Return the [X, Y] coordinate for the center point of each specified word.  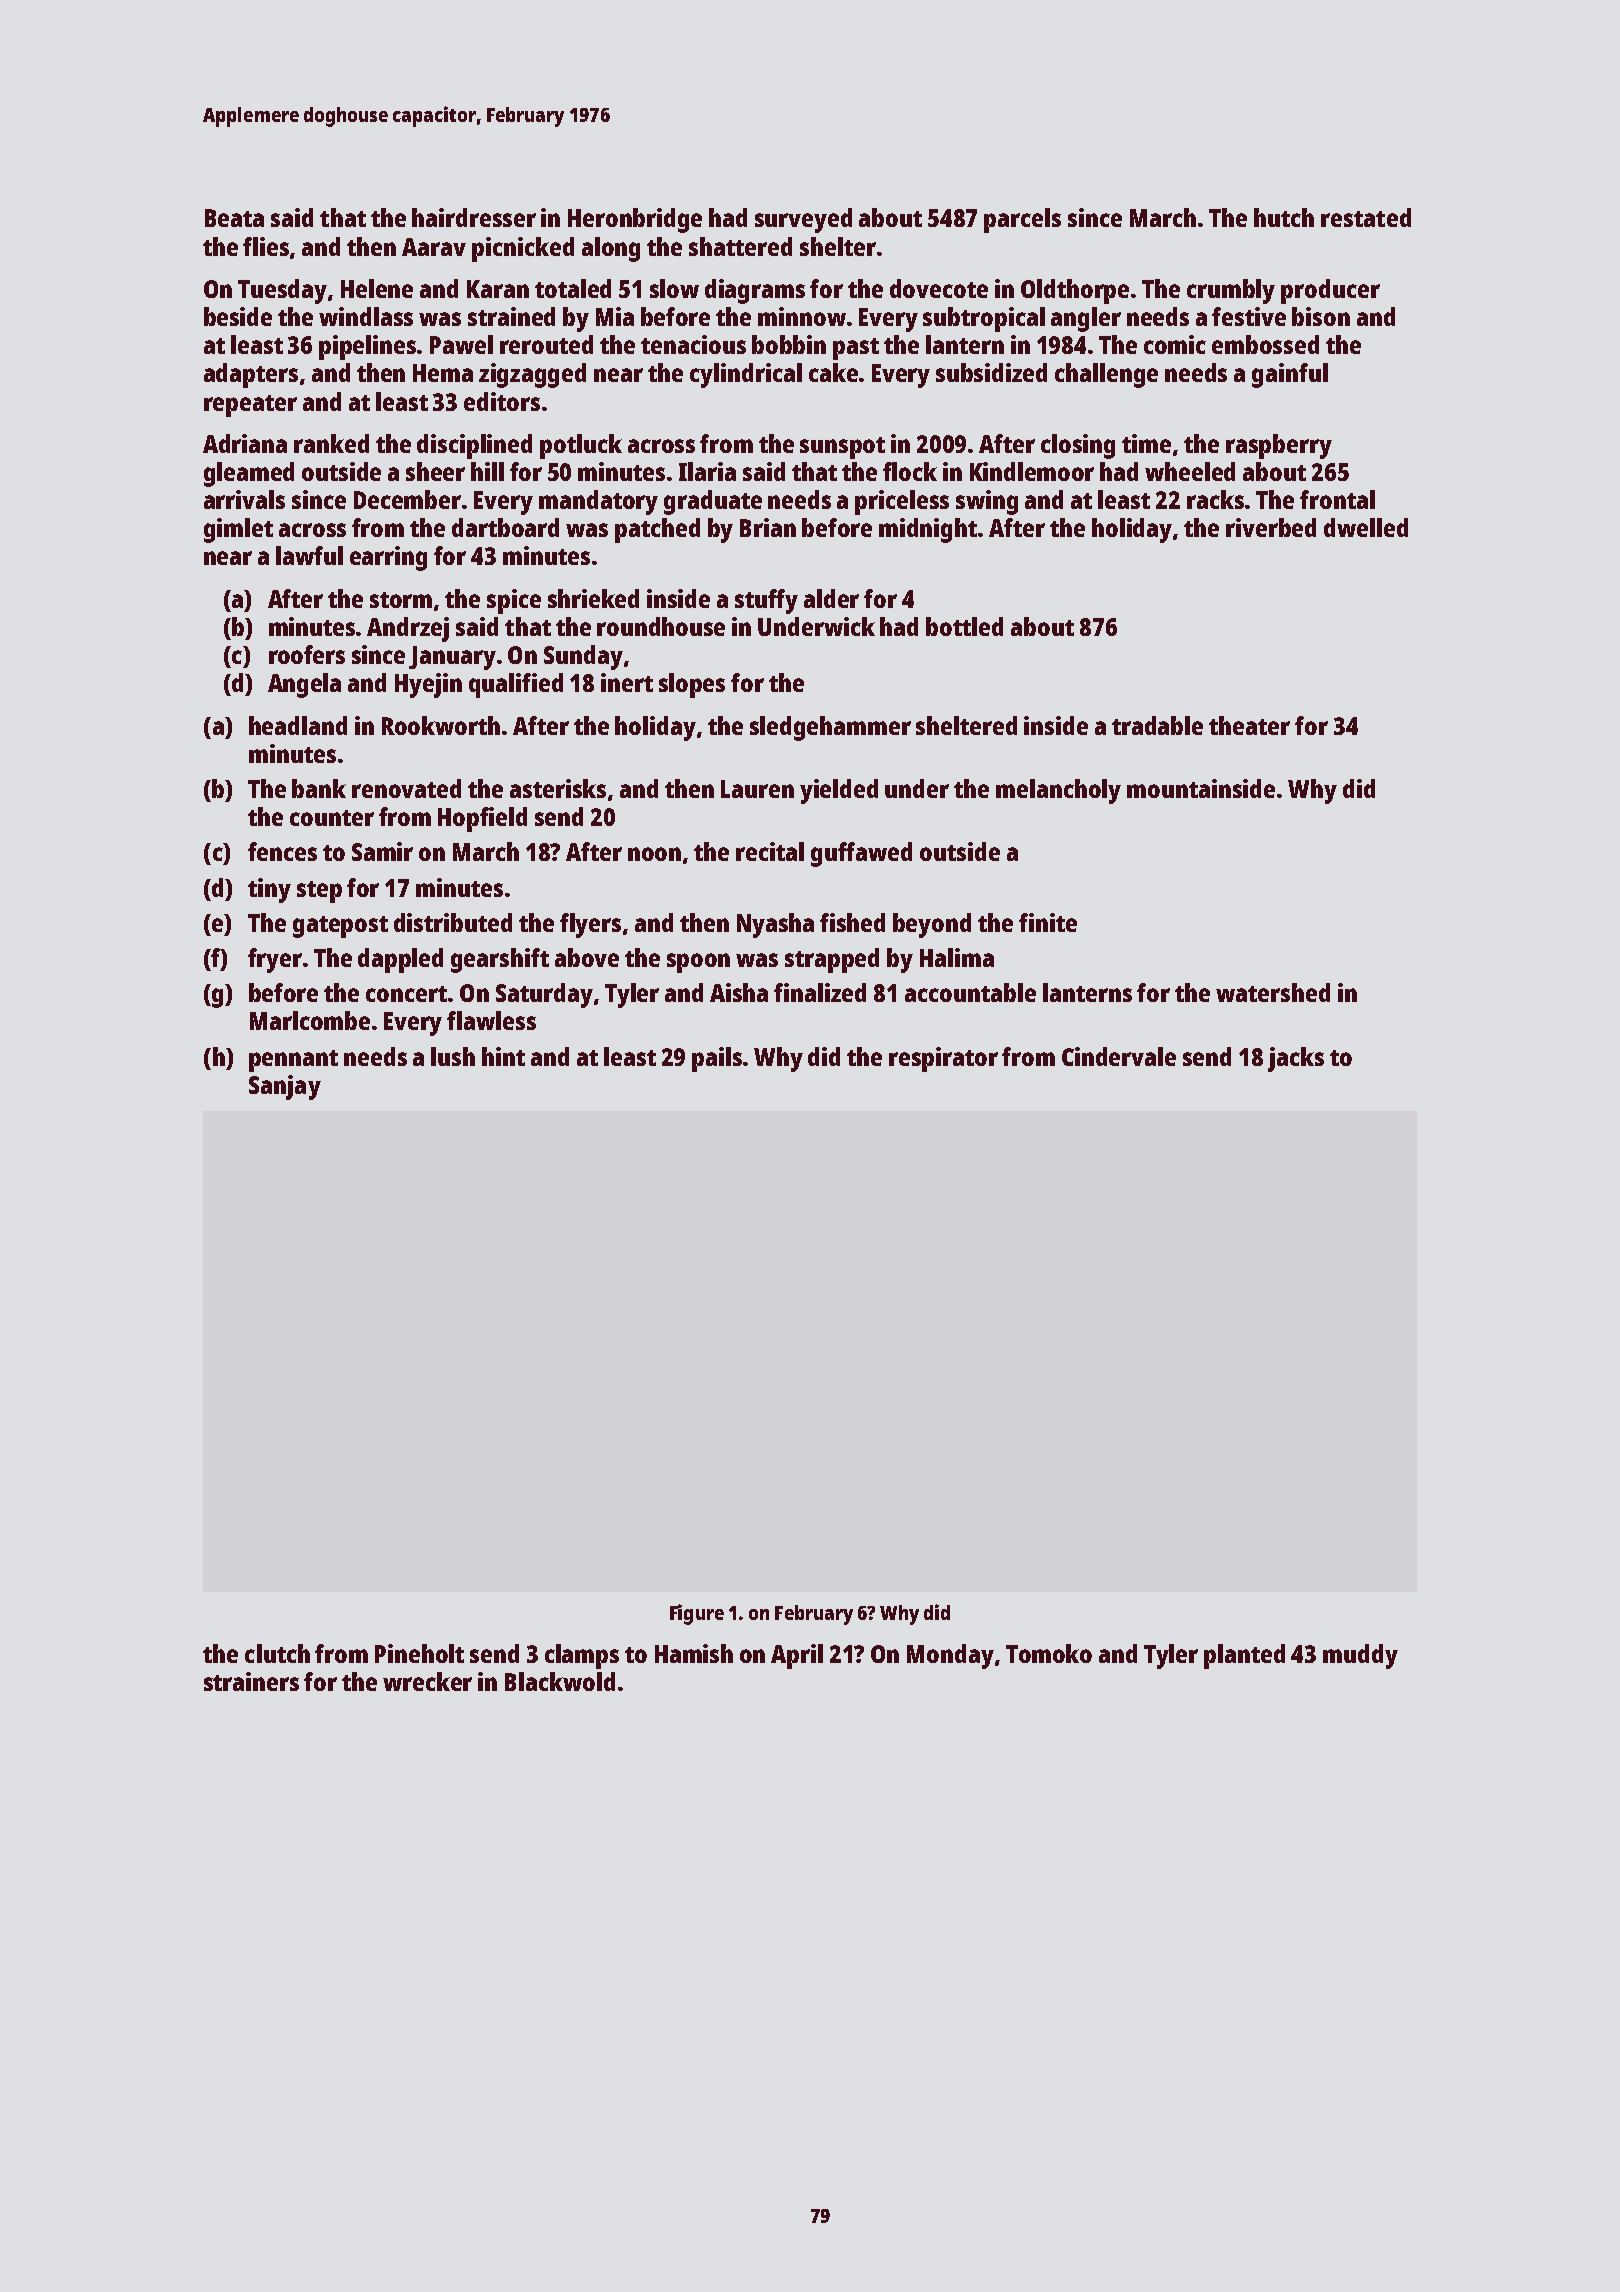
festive [1249, 316]
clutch [277, 1653]
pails [717, 1059]
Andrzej [408, 629]
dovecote [939, 288]
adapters [251, 375]
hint [503, 1056]
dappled [400, 960]
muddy [1360, 1656]
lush [453, 1056]
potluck [581, 446]
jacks [1296, 1059]
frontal [1337, 499]
